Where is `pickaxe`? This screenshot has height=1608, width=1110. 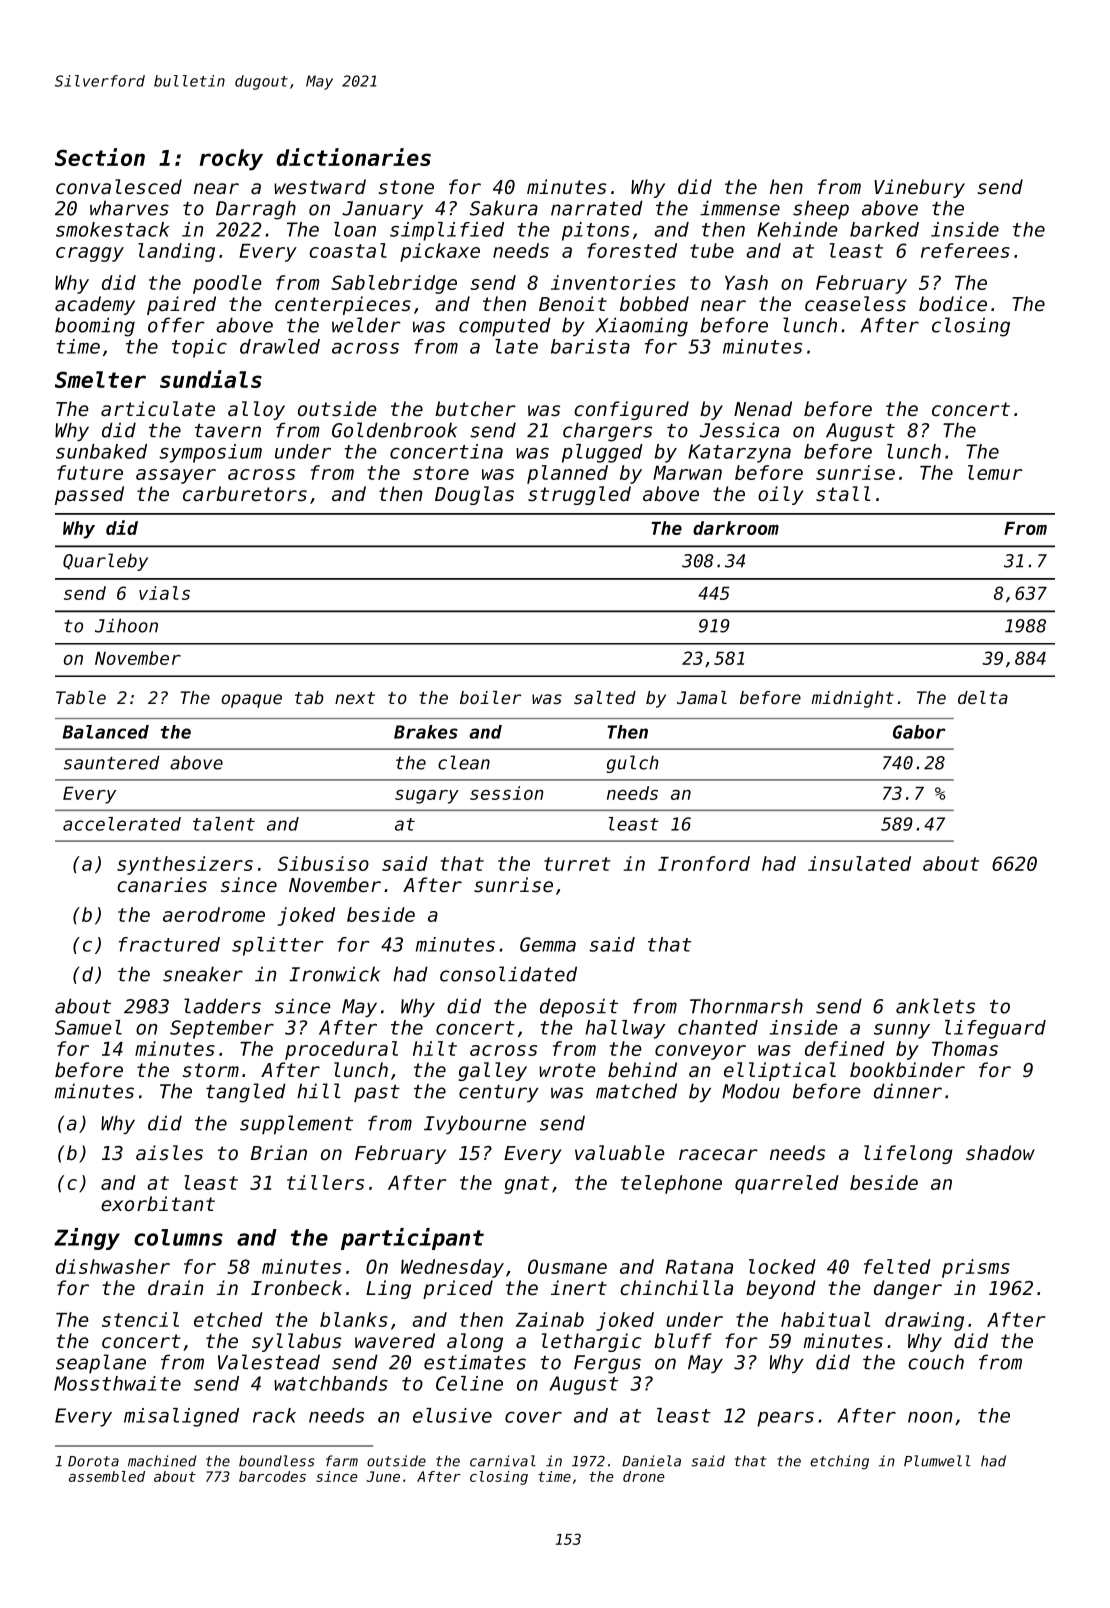 pickaxe is located at coordinates (440, 252).
